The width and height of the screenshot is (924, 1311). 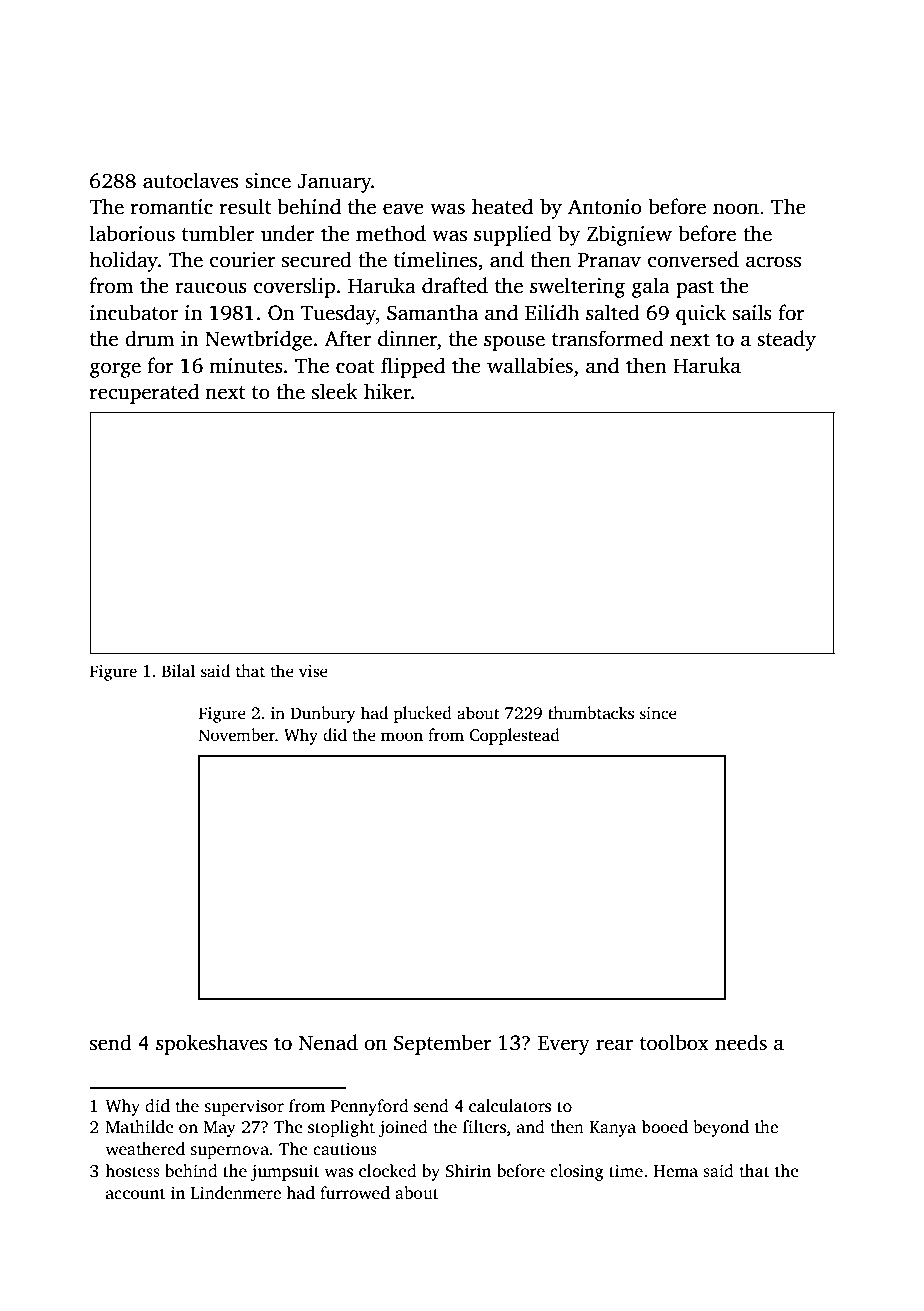 I want to click on autoclaves, so click(x=190, y=180).
